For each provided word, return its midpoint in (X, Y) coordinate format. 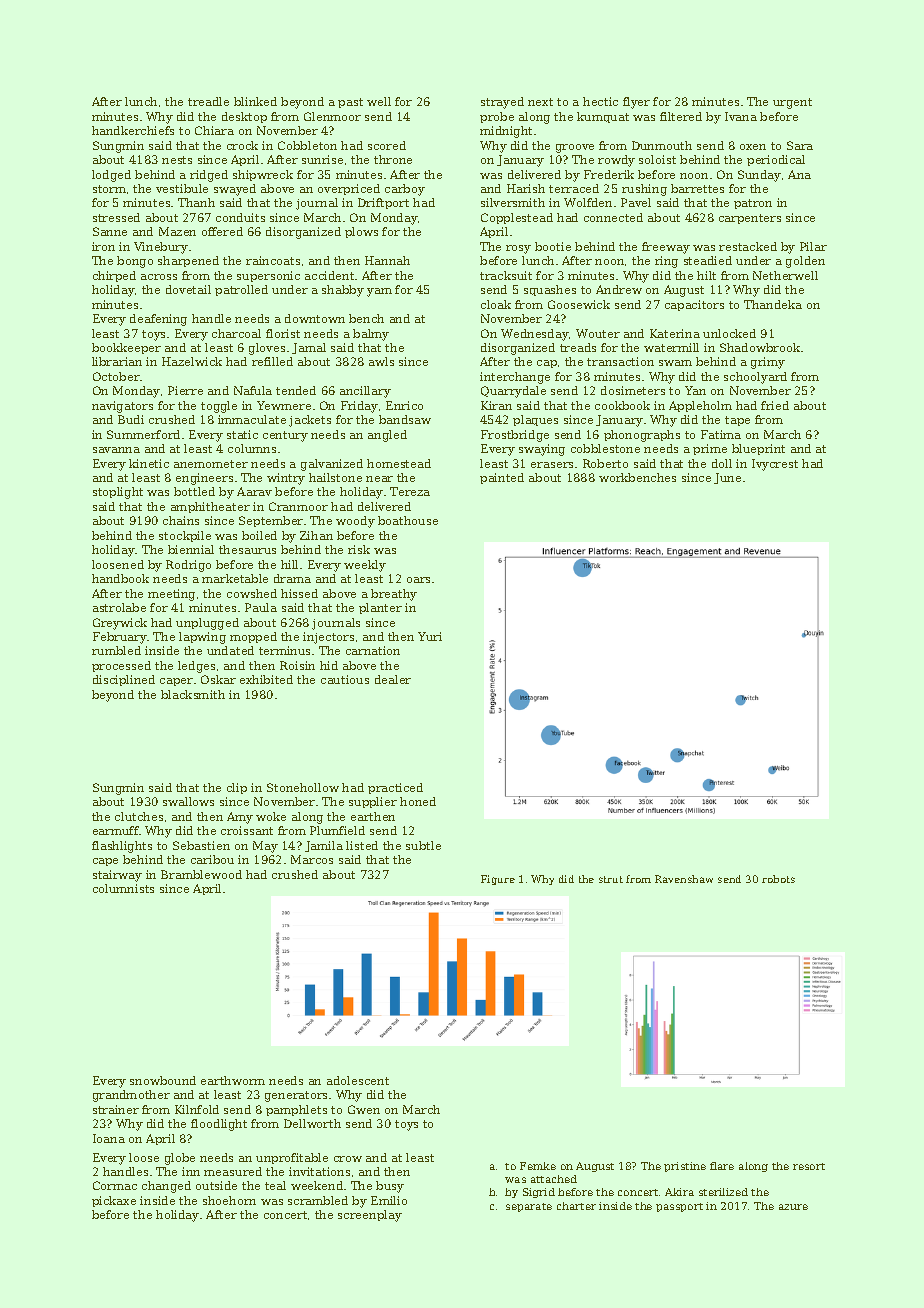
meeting (171, 595)
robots (778, 879)
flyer (636, 103)
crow (348, 1159)
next (540, 102)
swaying (542, 450)
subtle (423, 845)
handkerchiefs (133, 130)
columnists (123, 888)
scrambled (318, 1200)
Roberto (605, 463)
